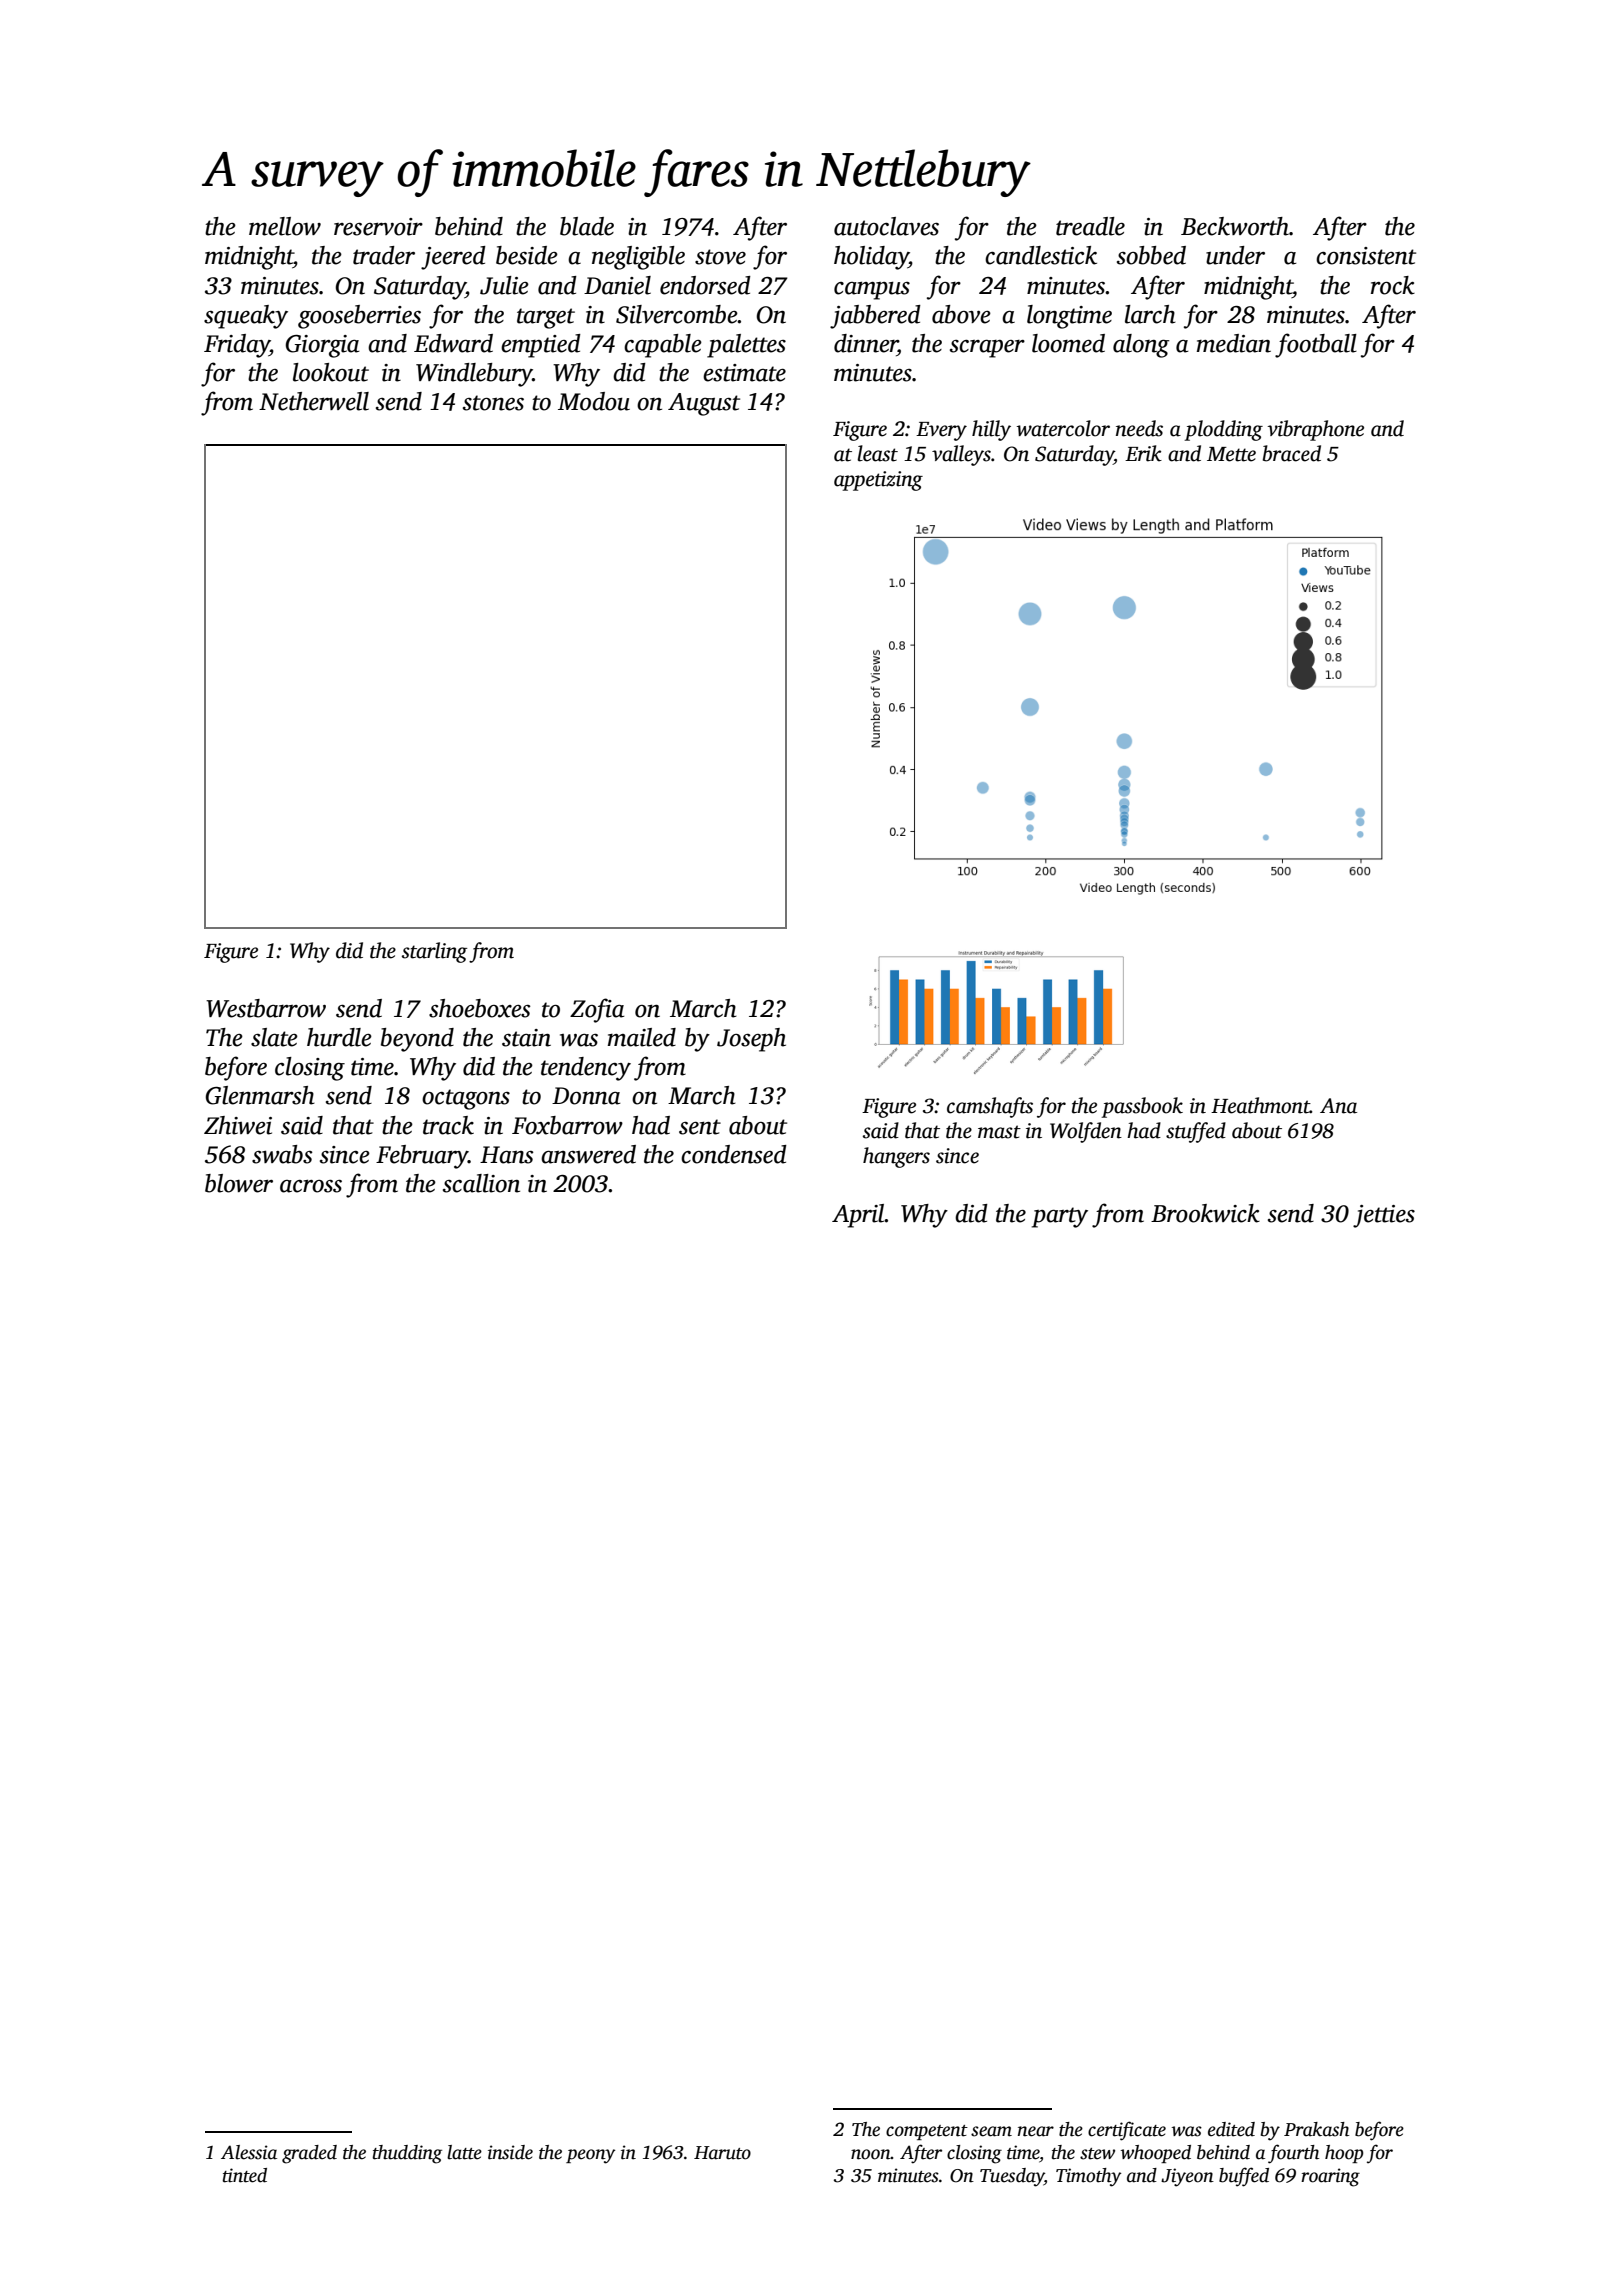 This screenshot has height=2292, width=1620. What do you see at coordinates (1142, 1107) in the screenshot?
I see `passbook` at bounding box center [1142, 1107].
